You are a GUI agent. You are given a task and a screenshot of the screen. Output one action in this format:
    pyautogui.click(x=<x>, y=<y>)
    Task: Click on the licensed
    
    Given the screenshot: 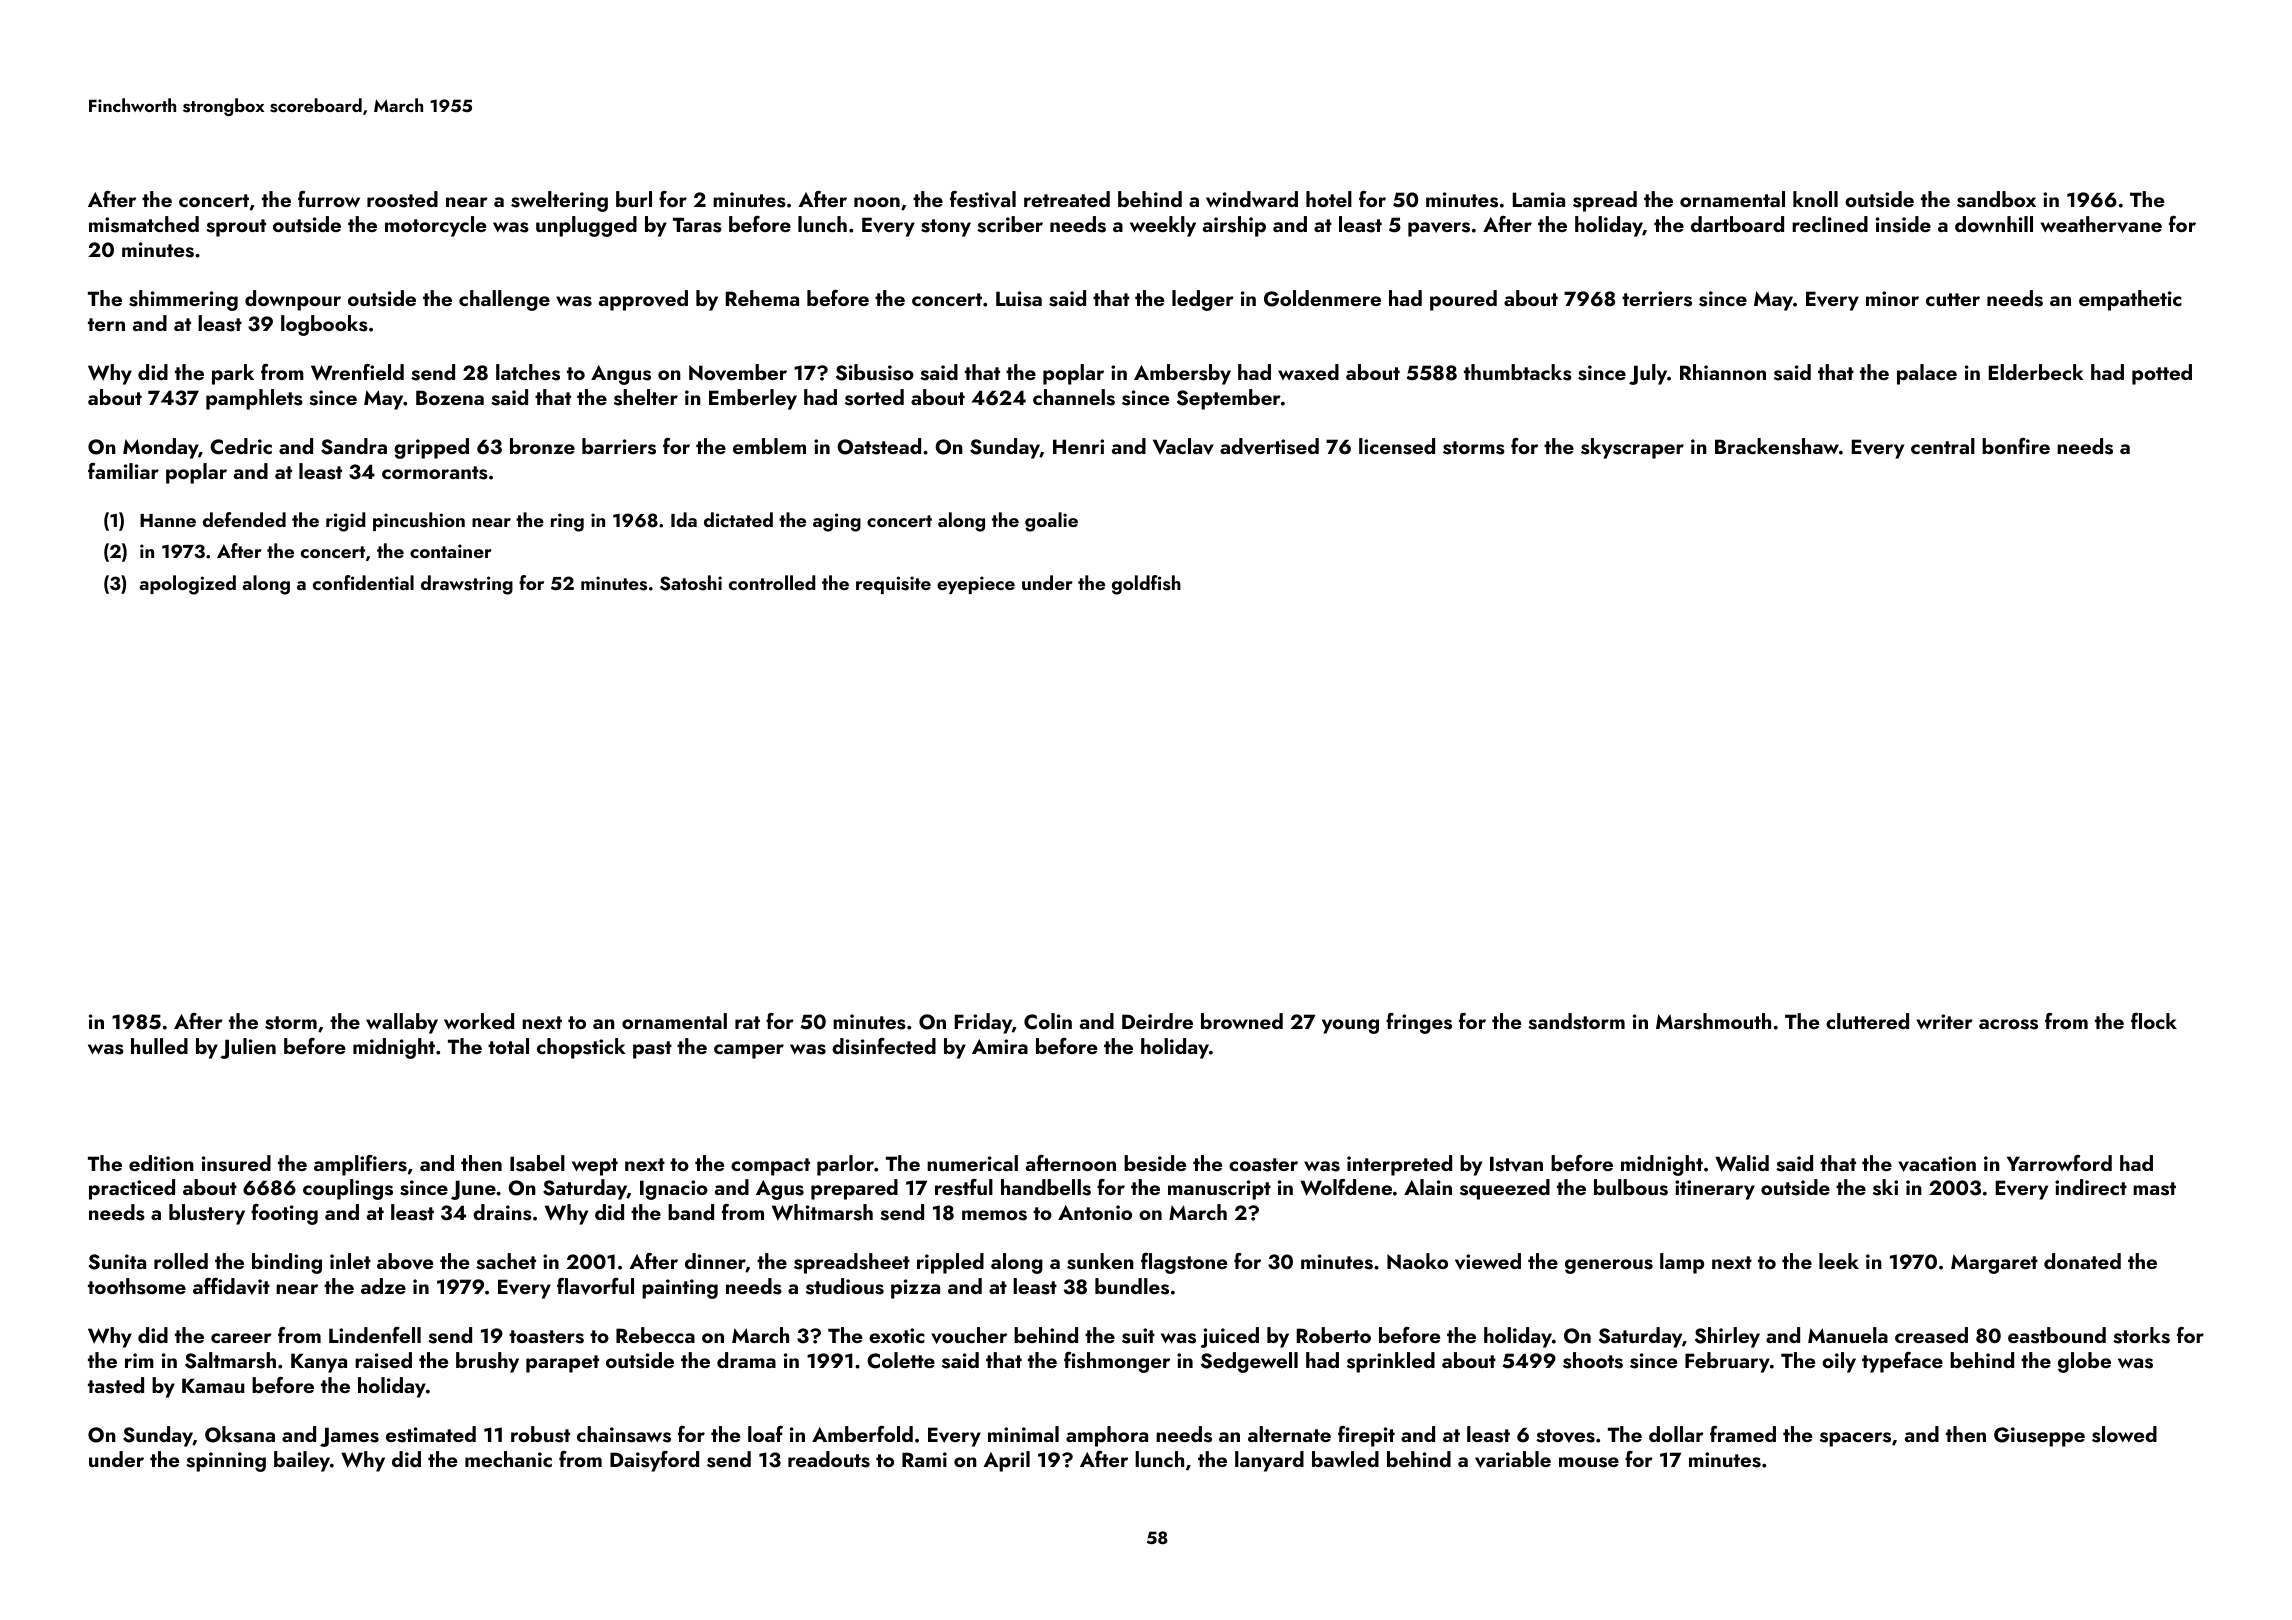 What is the action you would take?
    pyautogui.click(x=1397, y=446)
